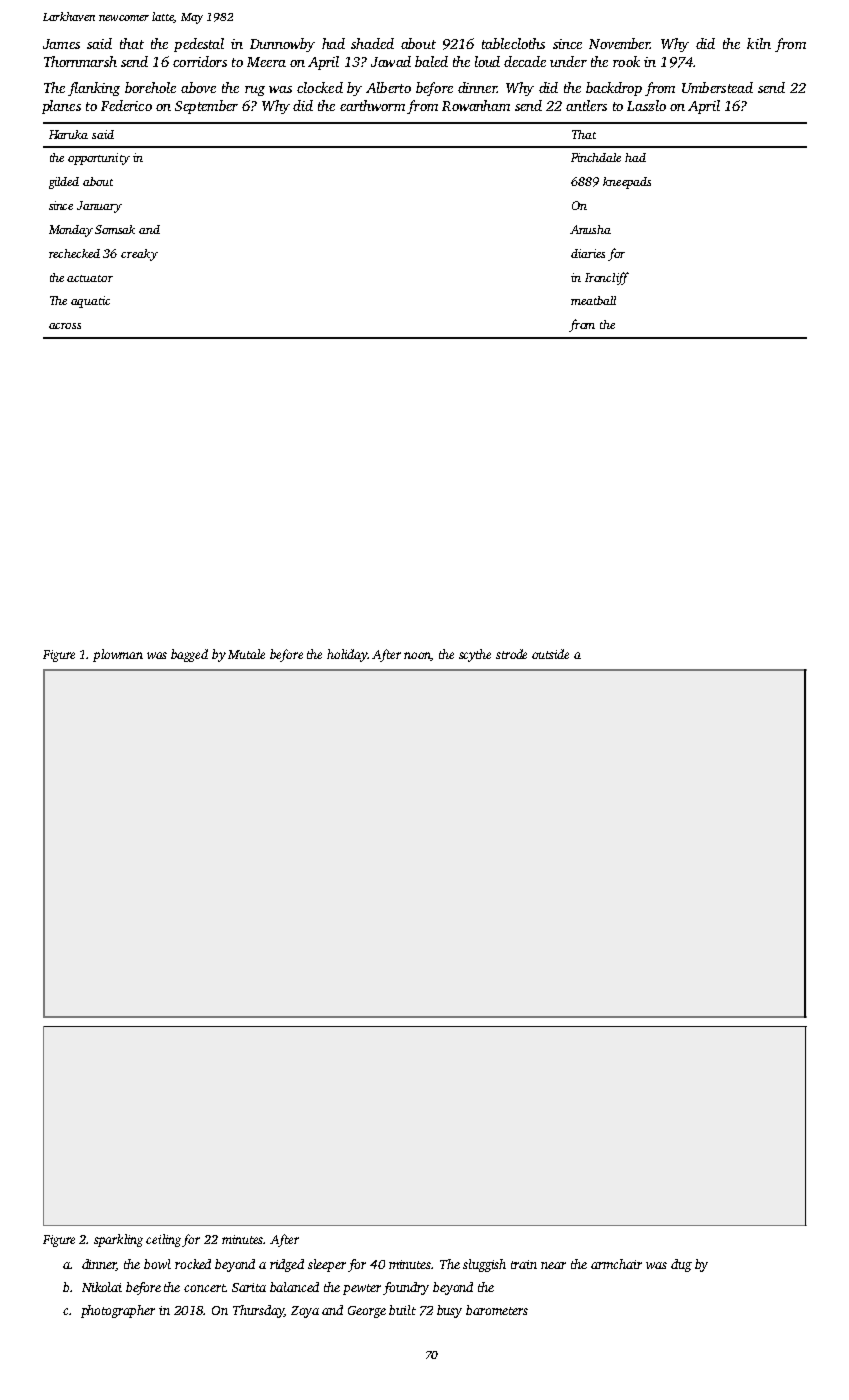  What do you see at coordinates (157, 1264) in the image?
I see `bowl` at bounding box center [157, 1264].
